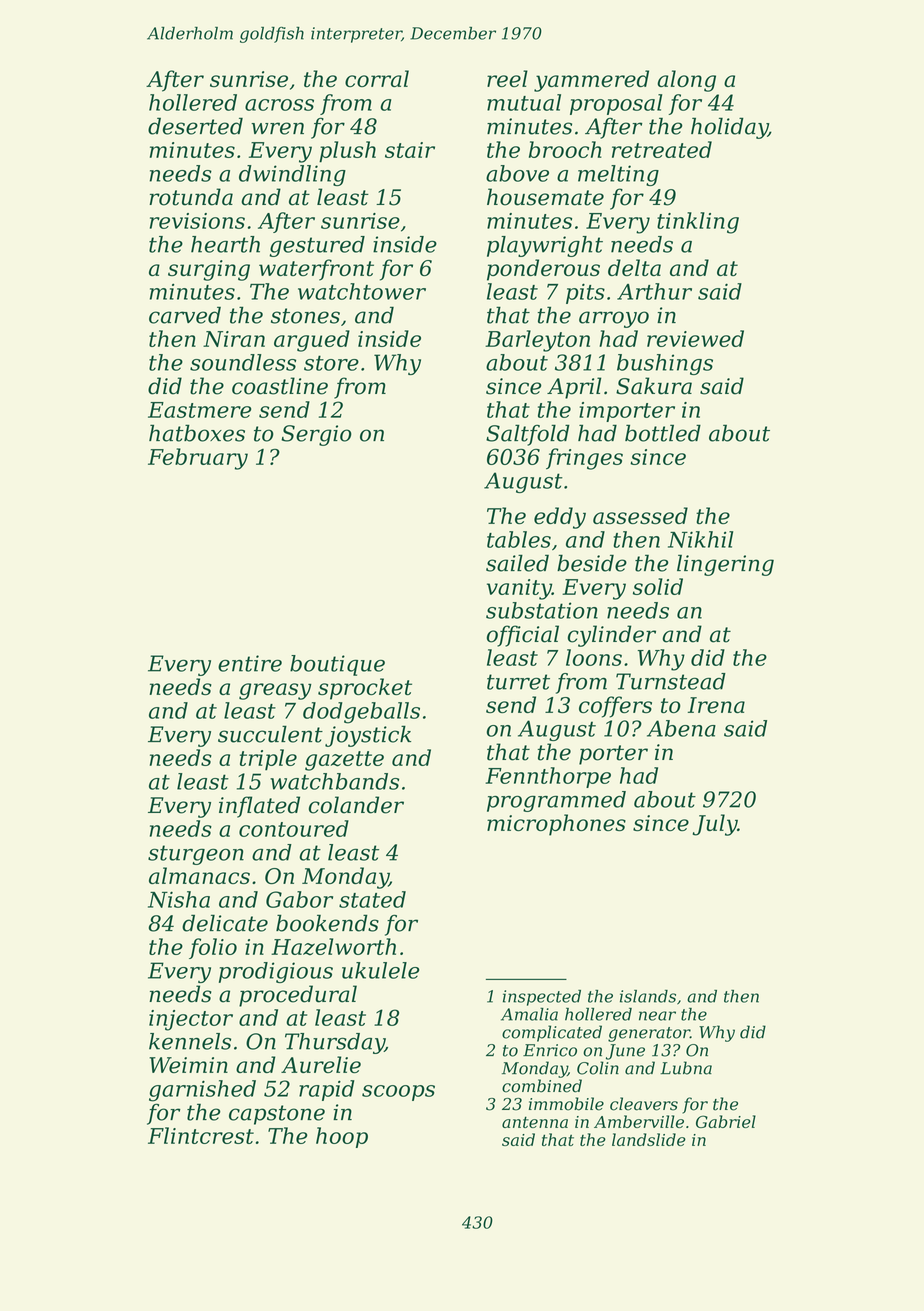 This screenshot has height=1311, width=924. I want to click on ukulele, so click(380, 970).
